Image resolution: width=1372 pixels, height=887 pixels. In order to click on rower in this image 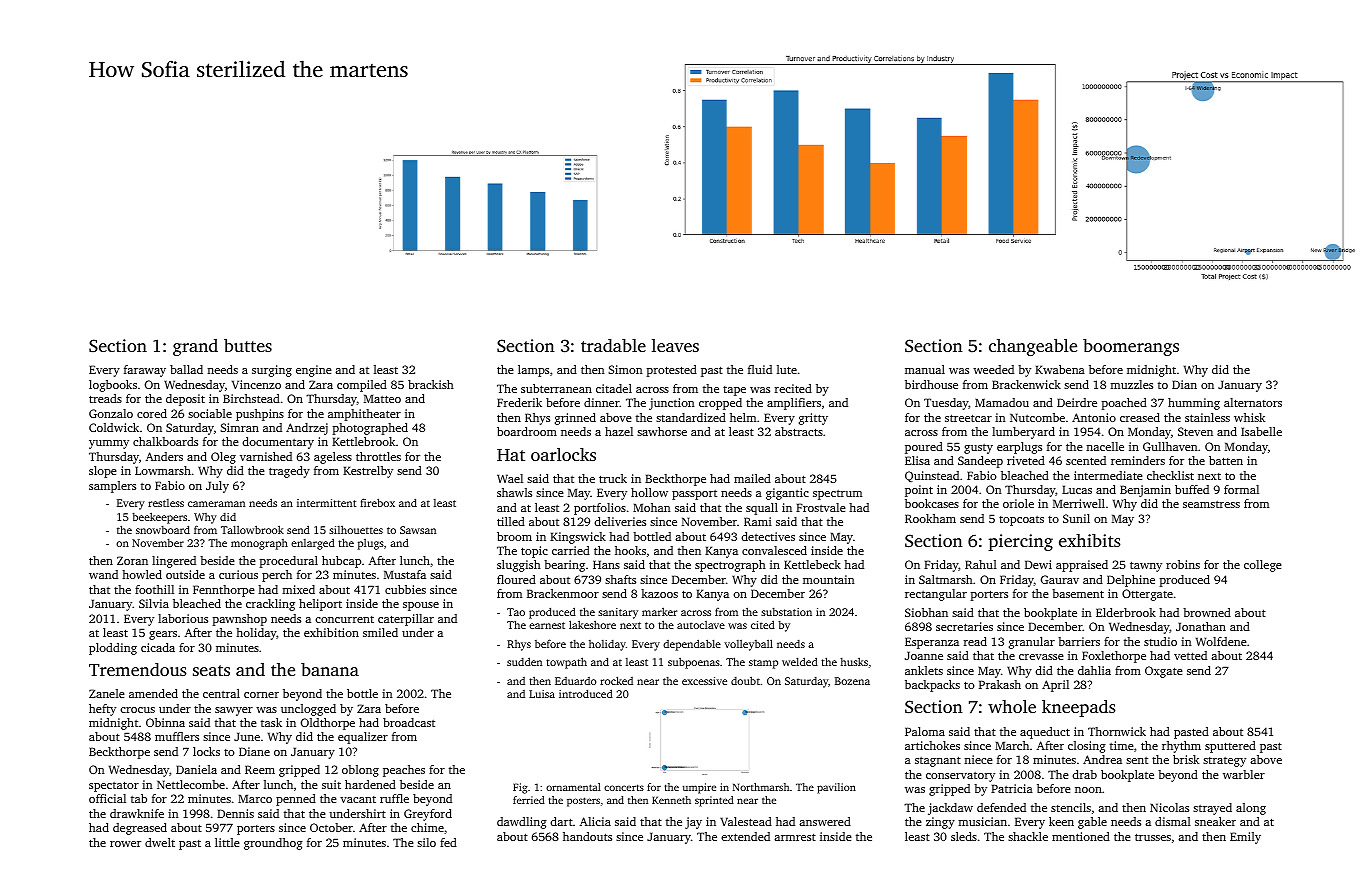, I will do `click(125, 844)`.
